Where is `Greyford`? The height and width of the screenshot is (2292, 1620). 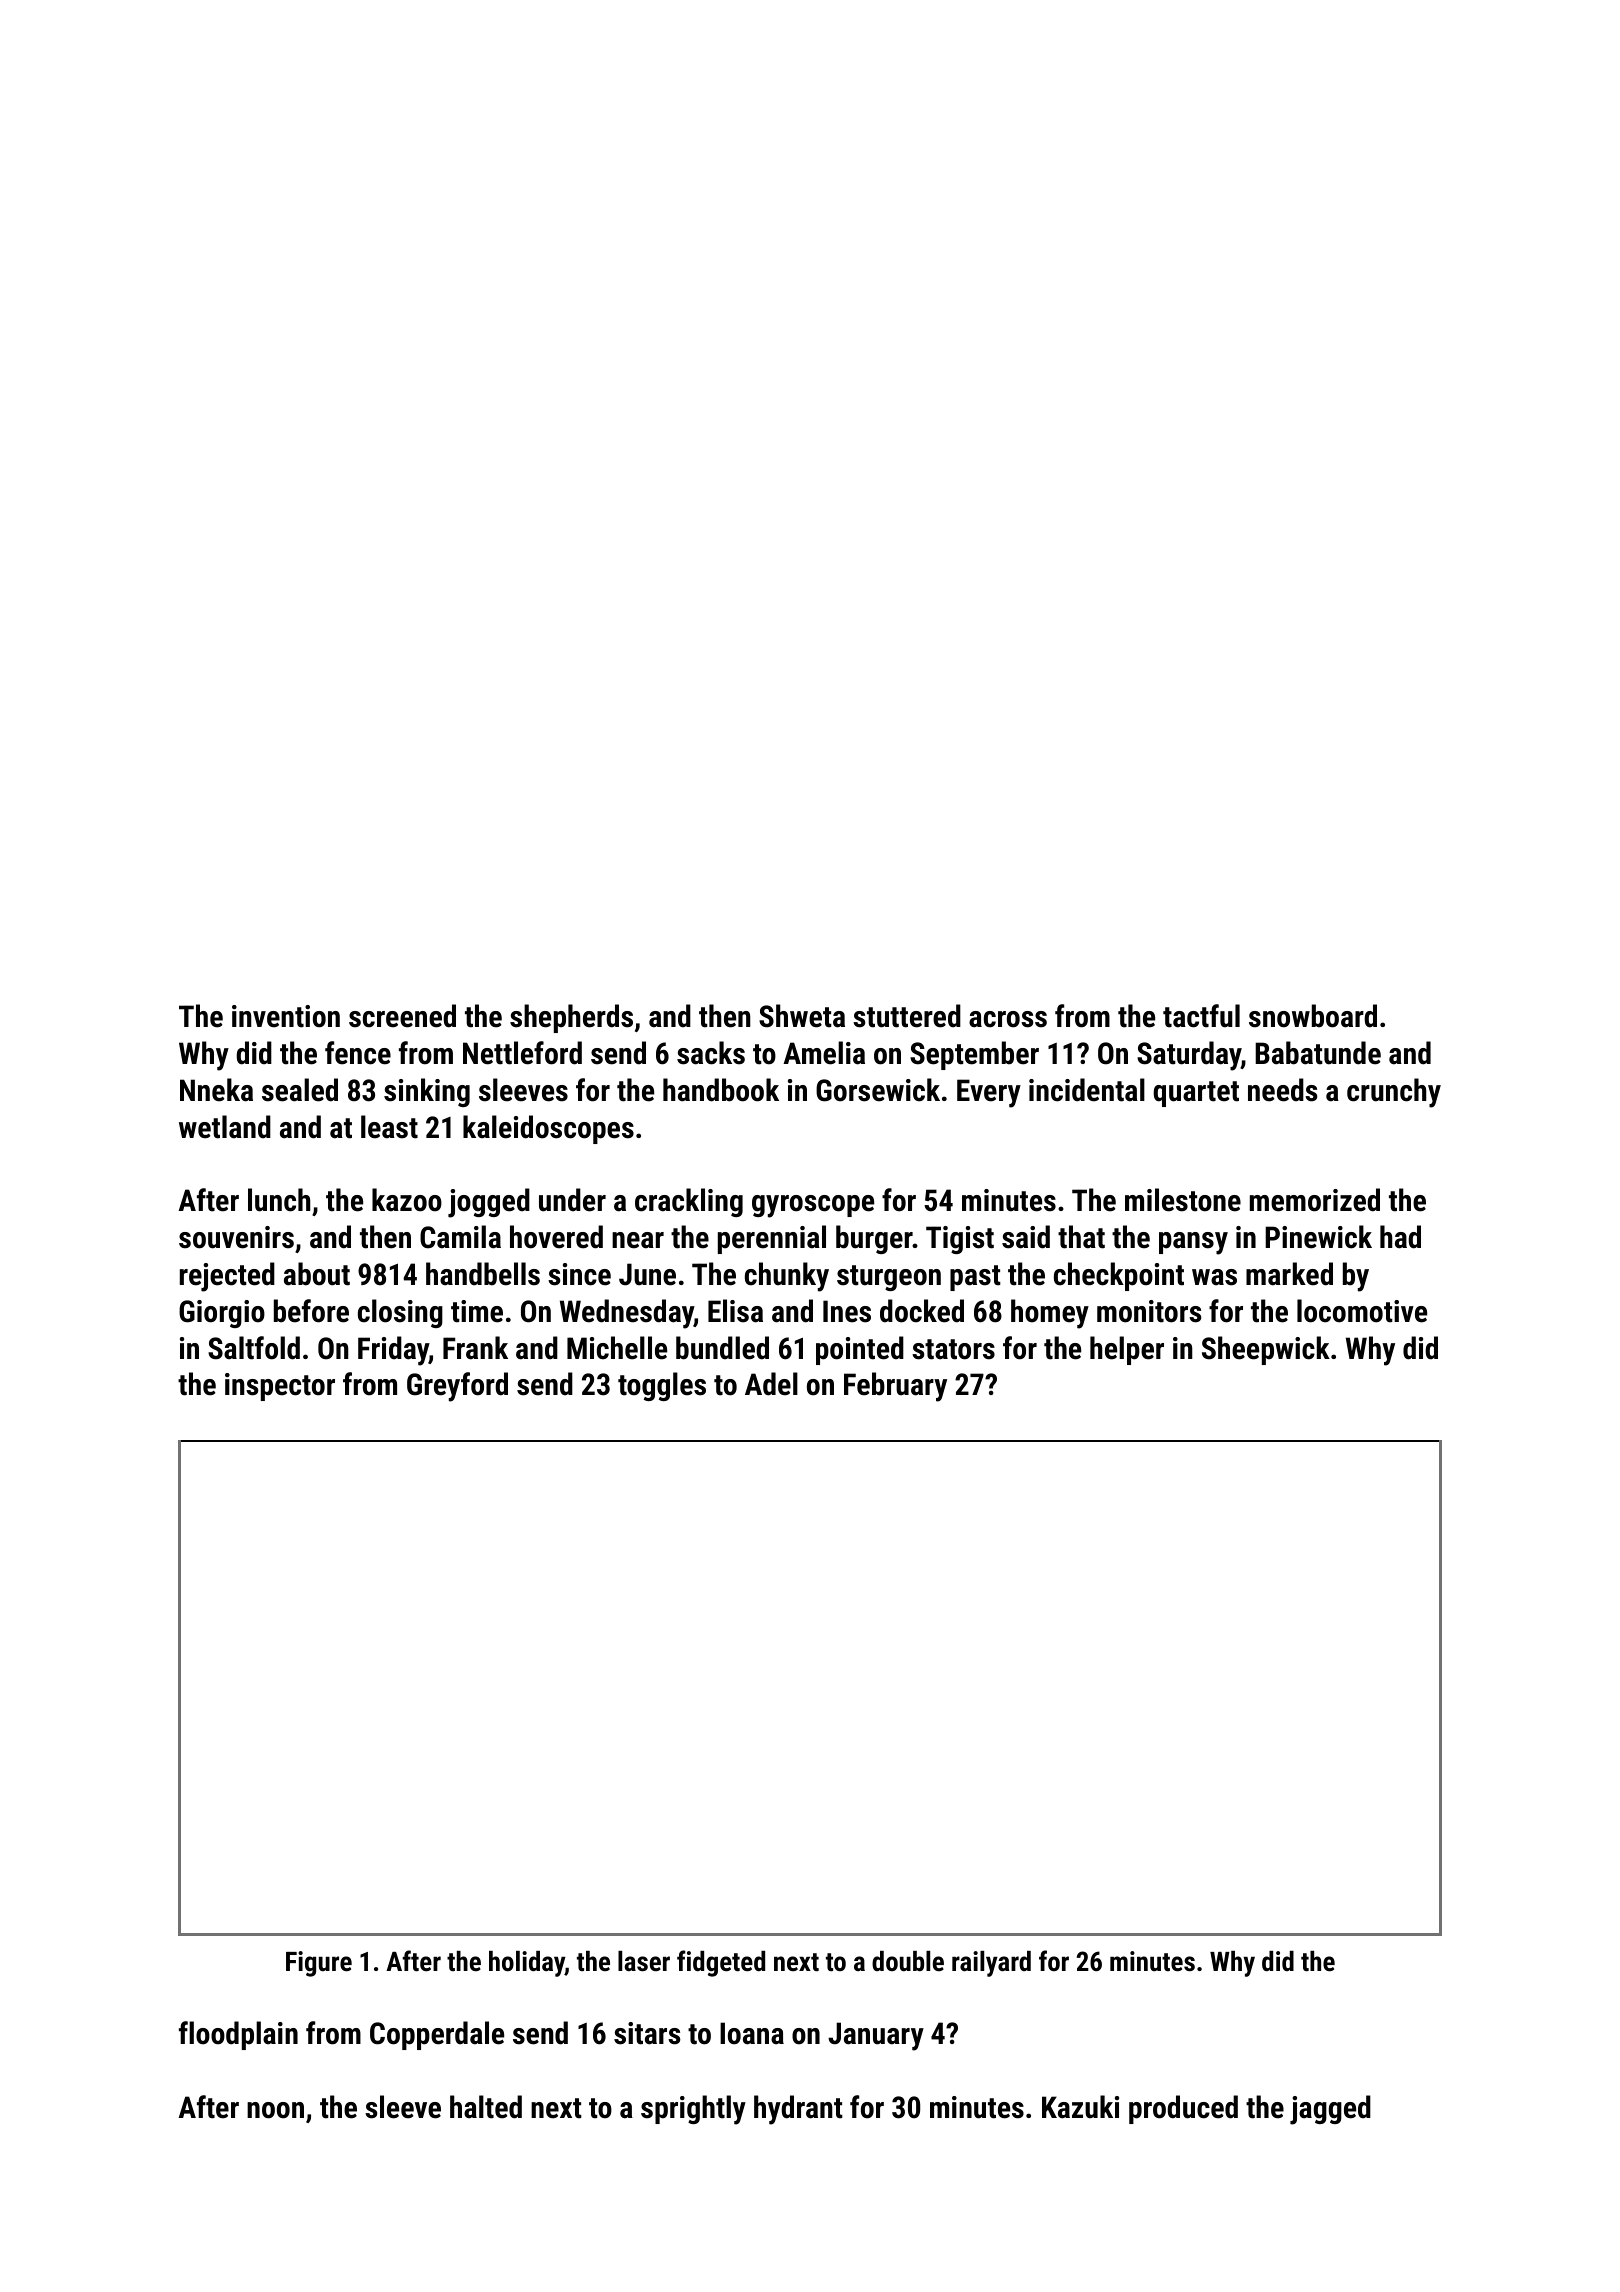
Greyford is located at coordinates (457, 1387).
